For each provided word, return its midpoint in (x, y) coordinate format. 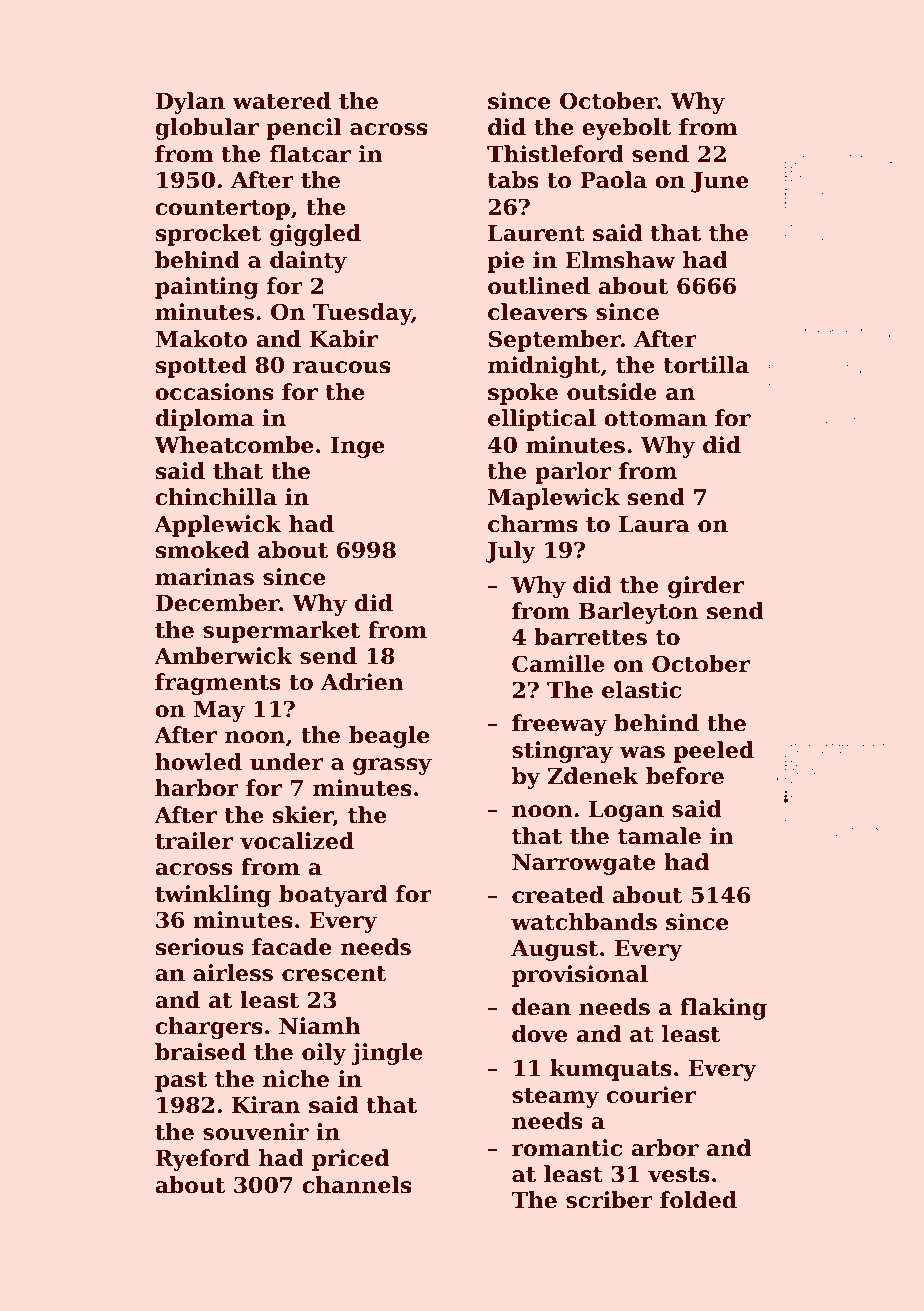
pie (506, 262)
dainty (308, 262)
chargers (209, 1028)
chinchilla (216, 497)
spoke (523, 394)
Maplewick (554, 499)
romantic (567, 1148)
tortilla (706, 365)
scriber (609, 1200)
